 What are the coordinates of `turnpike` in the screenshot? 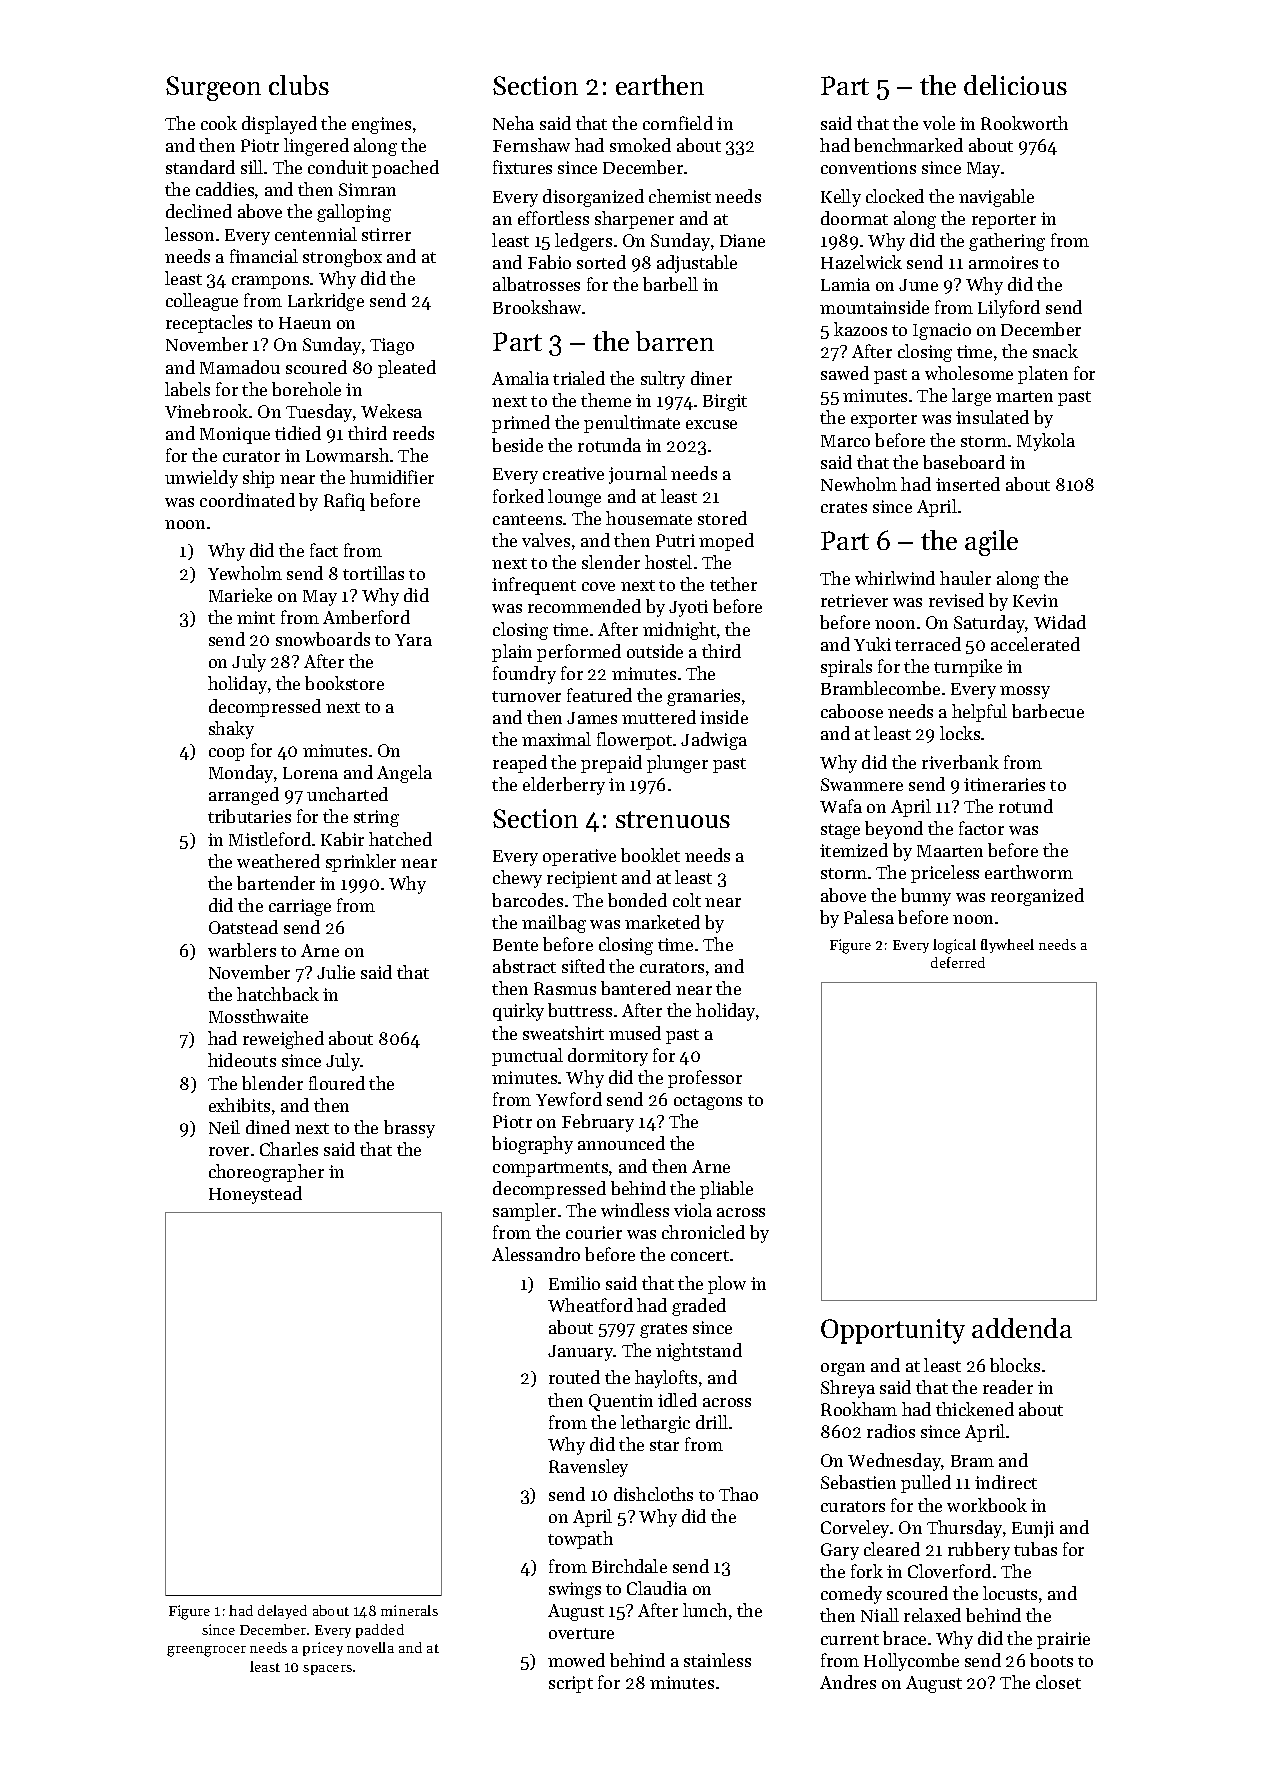 It's located at (968, 668).
